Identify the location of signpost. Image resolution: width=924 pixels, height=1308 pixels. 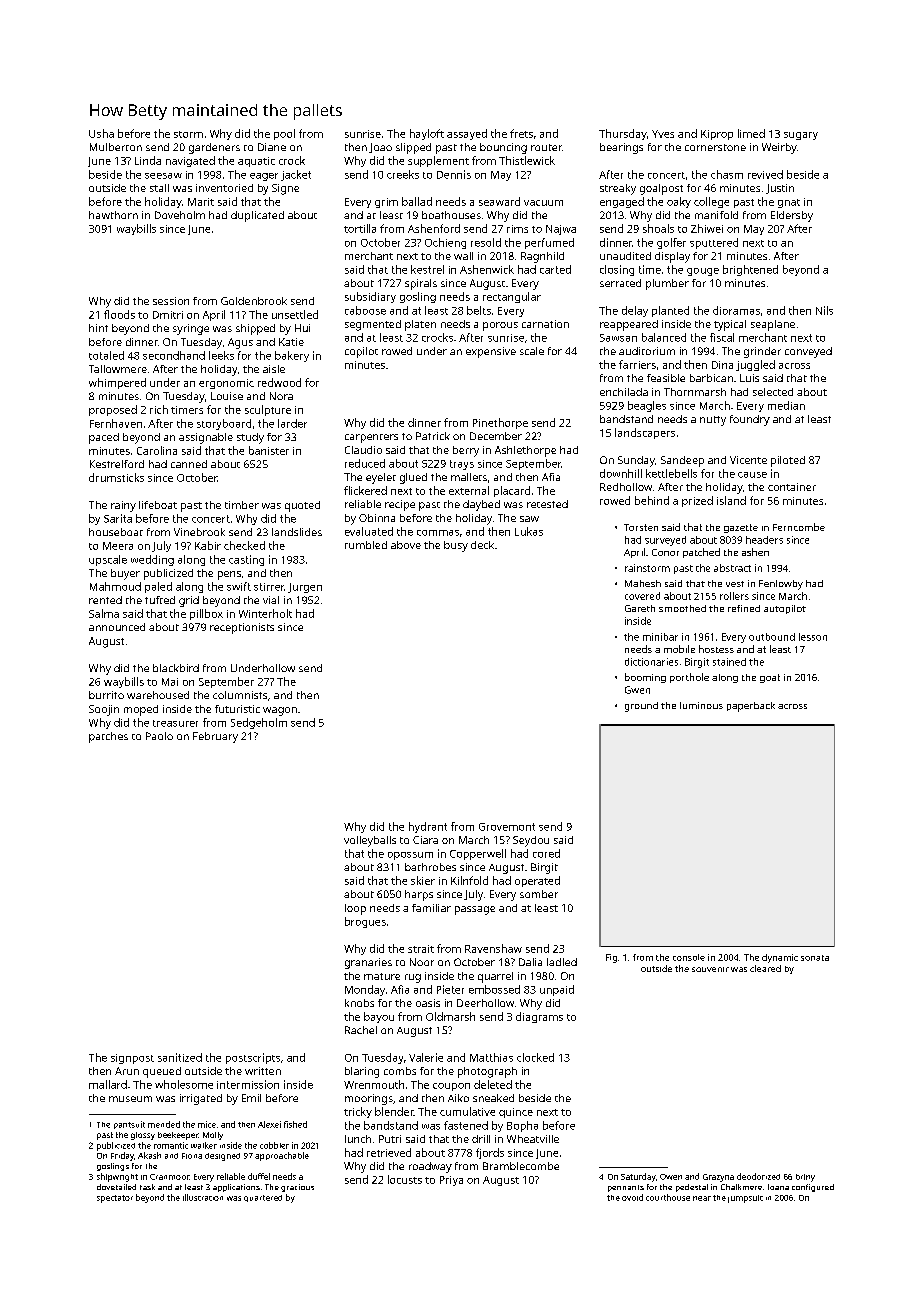
(132, 1059).
